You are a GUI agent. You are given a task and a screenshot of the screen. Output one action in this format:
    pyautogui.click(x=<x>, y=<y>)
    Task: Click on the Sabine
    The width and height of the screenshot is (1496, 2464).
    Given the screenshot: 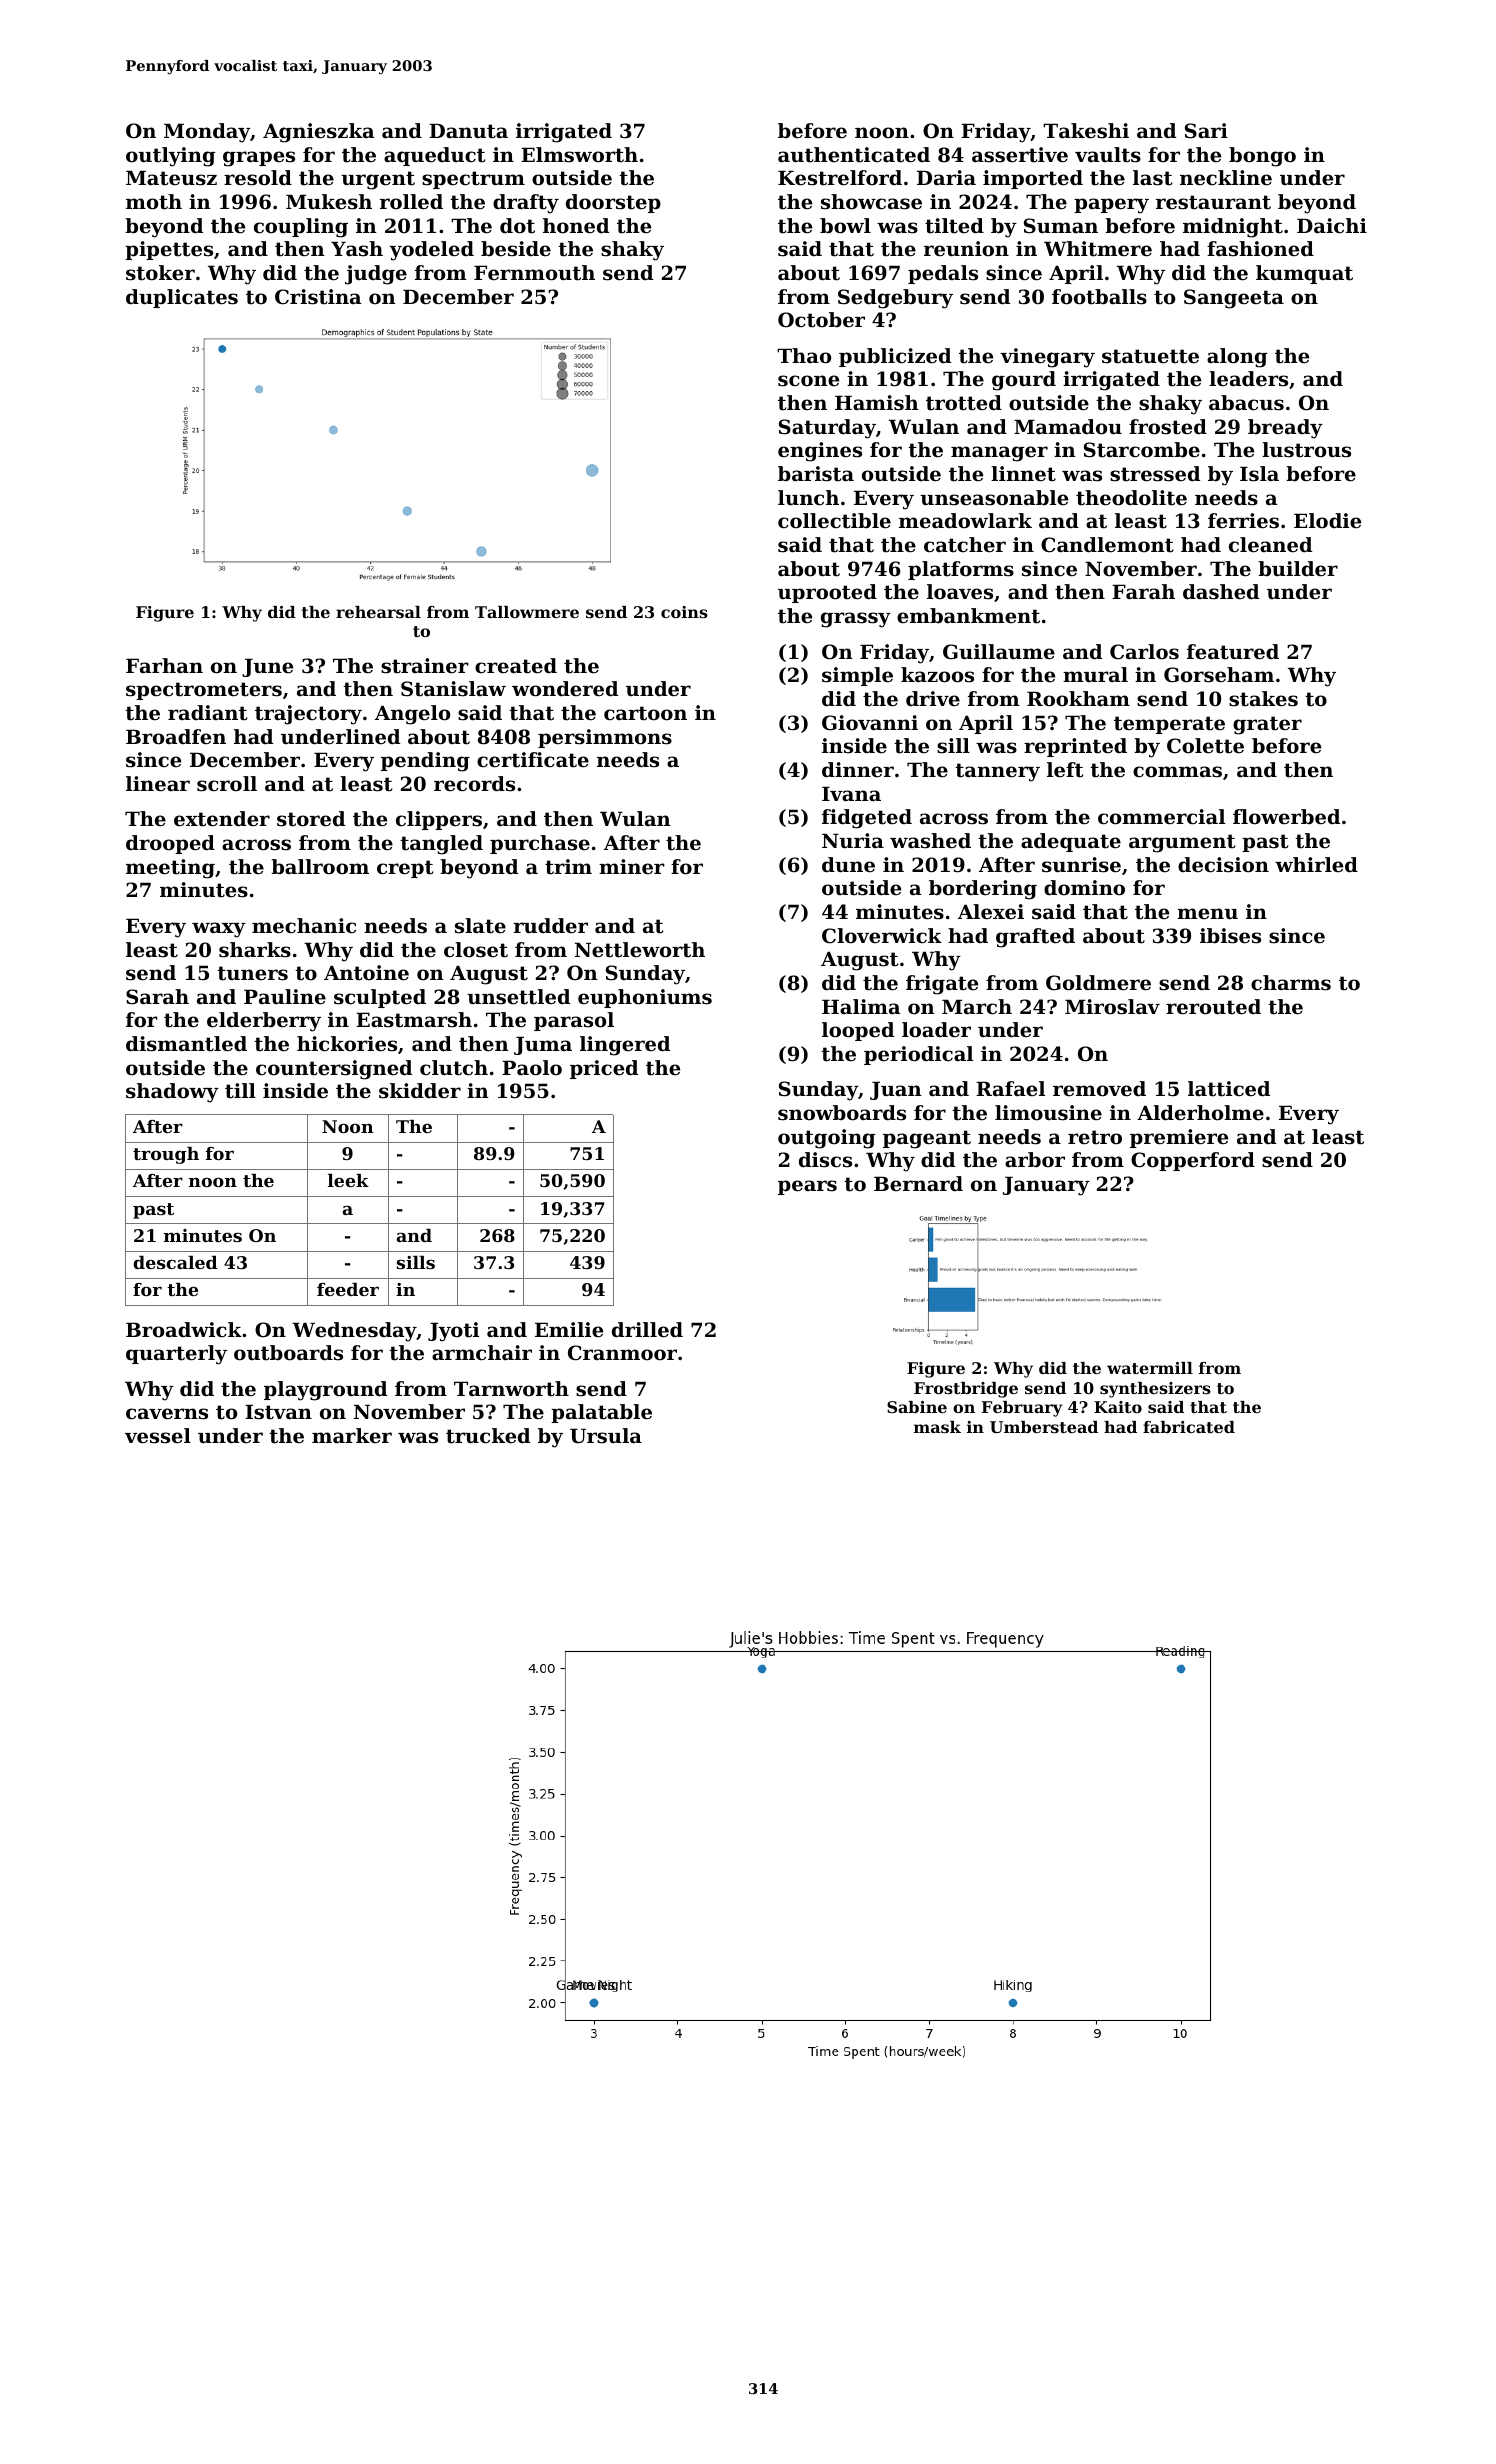 What is the action you would take?
    pyautogui.click(x=917, y=1407)
